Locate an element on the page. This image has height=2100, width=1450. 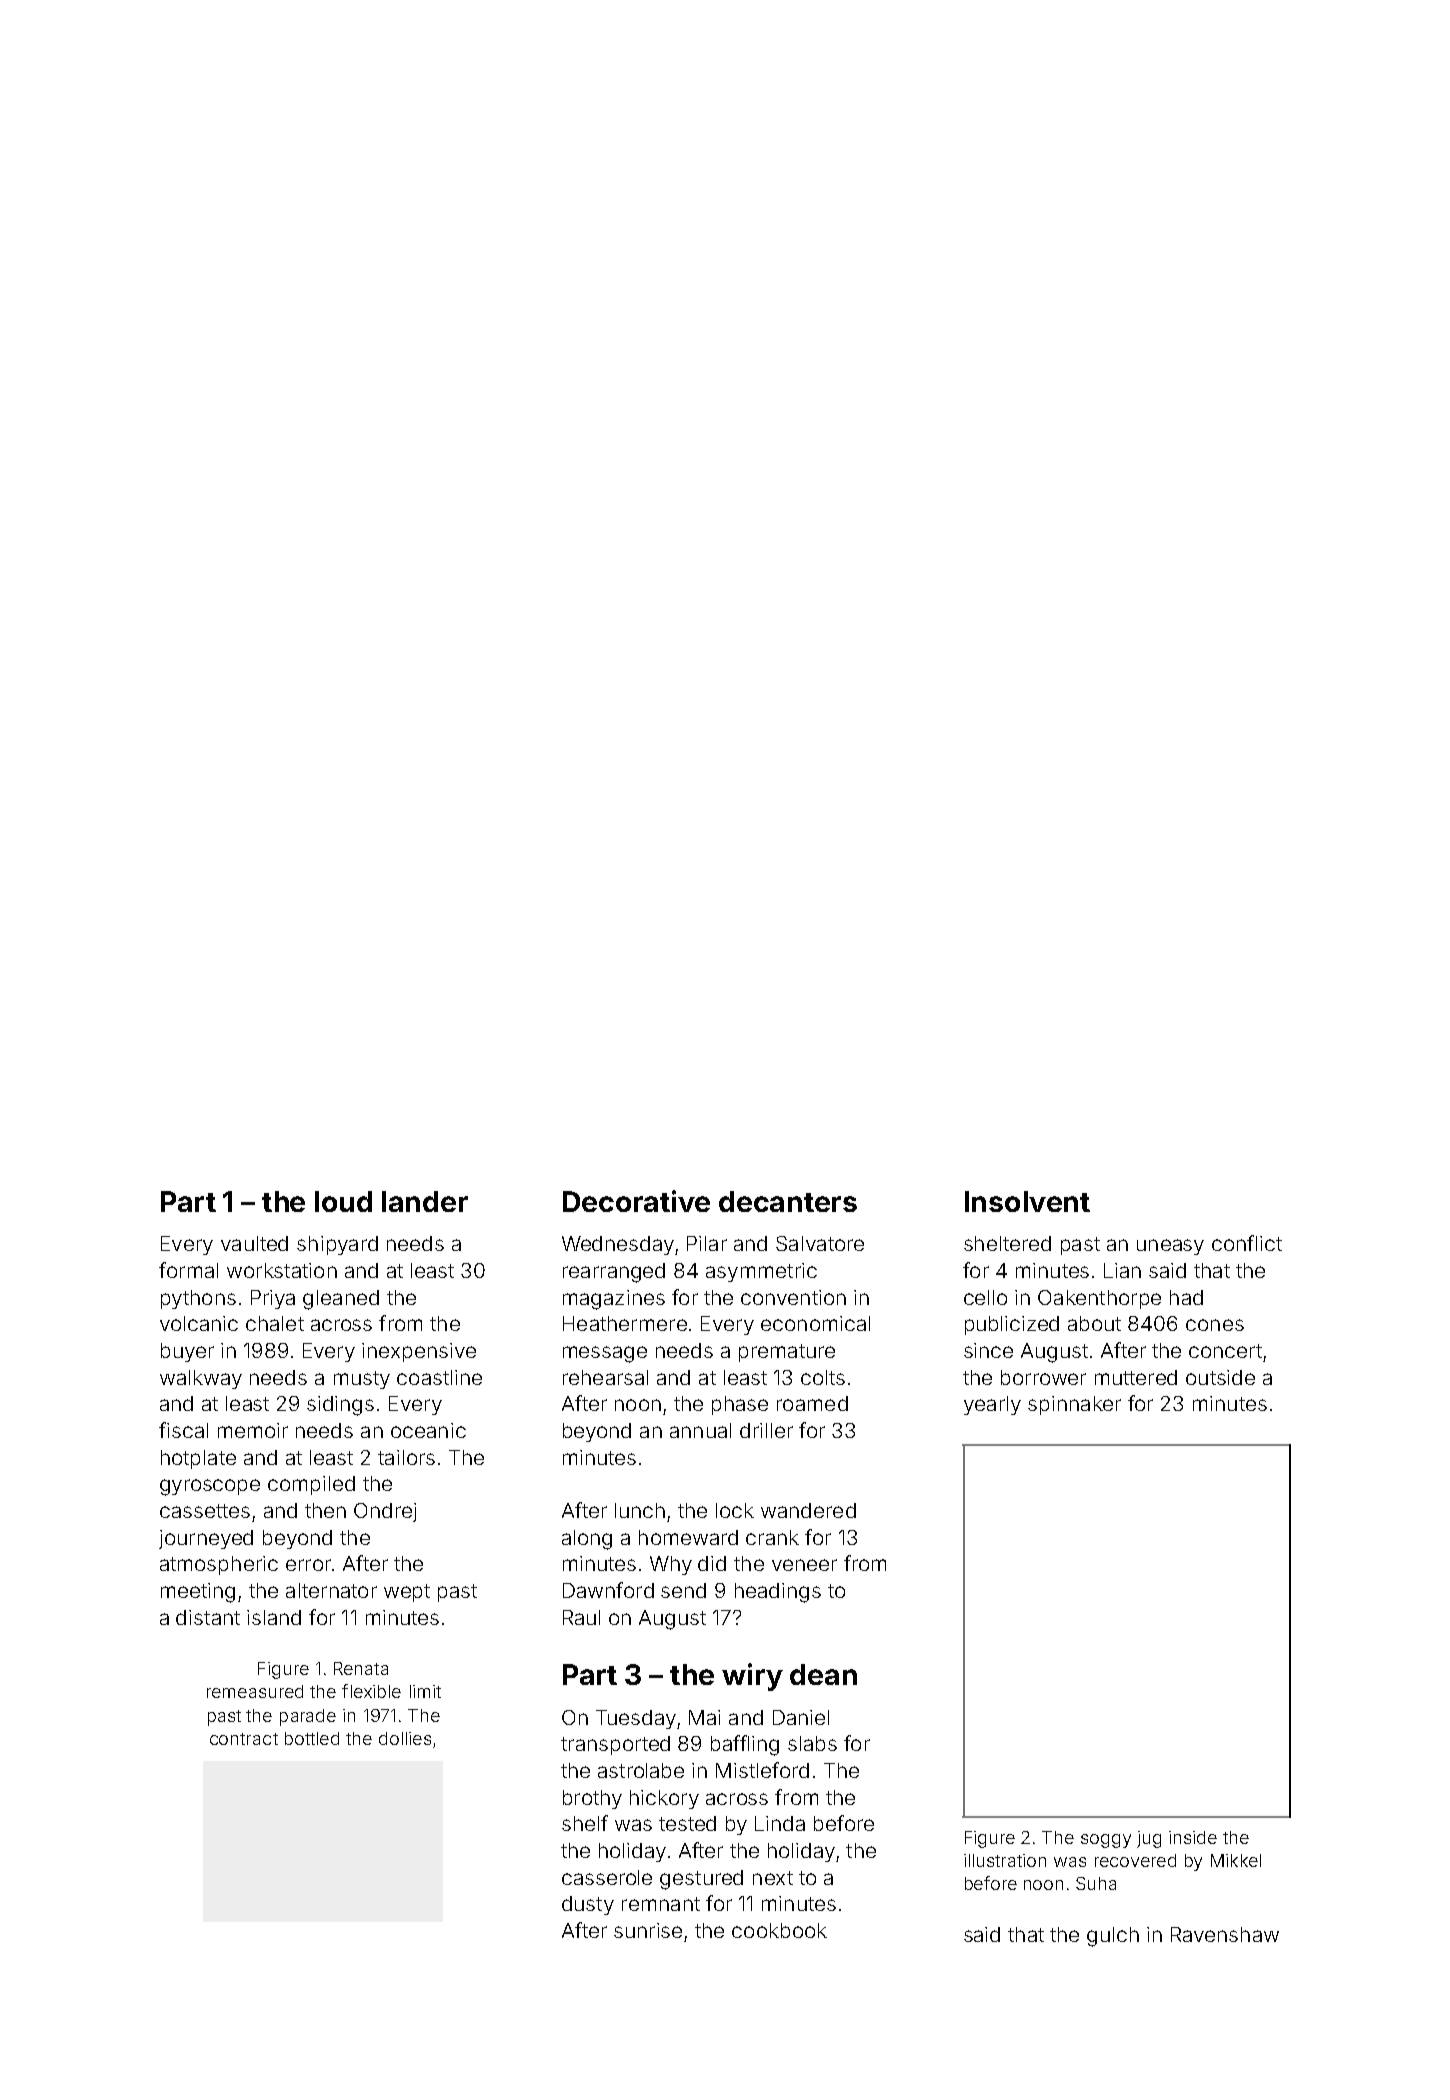
decanters is located at coordinates (788, 1201).
